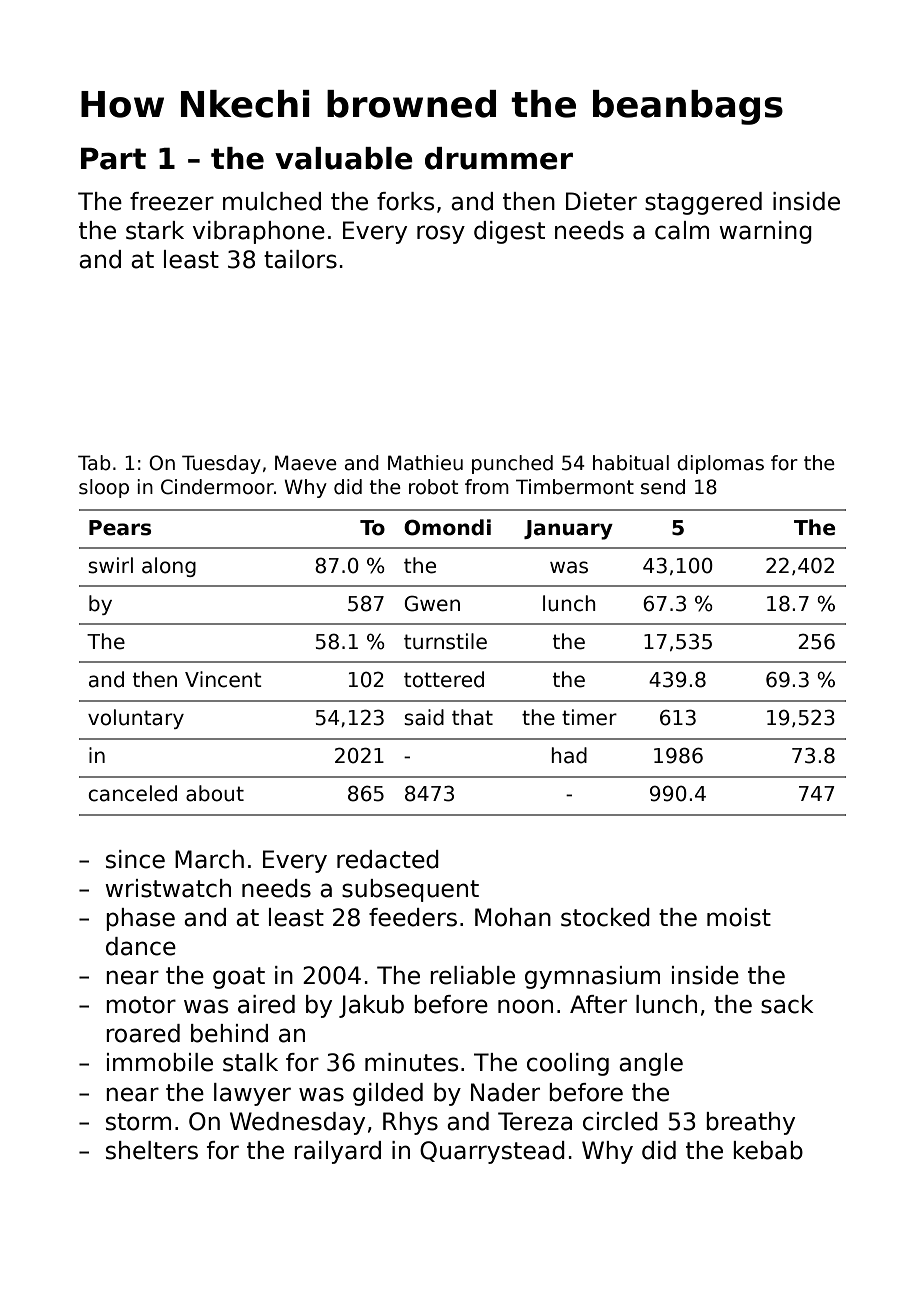 This screenshot has width=924, height=1311. I want to click on timer, so click(589, 717).
